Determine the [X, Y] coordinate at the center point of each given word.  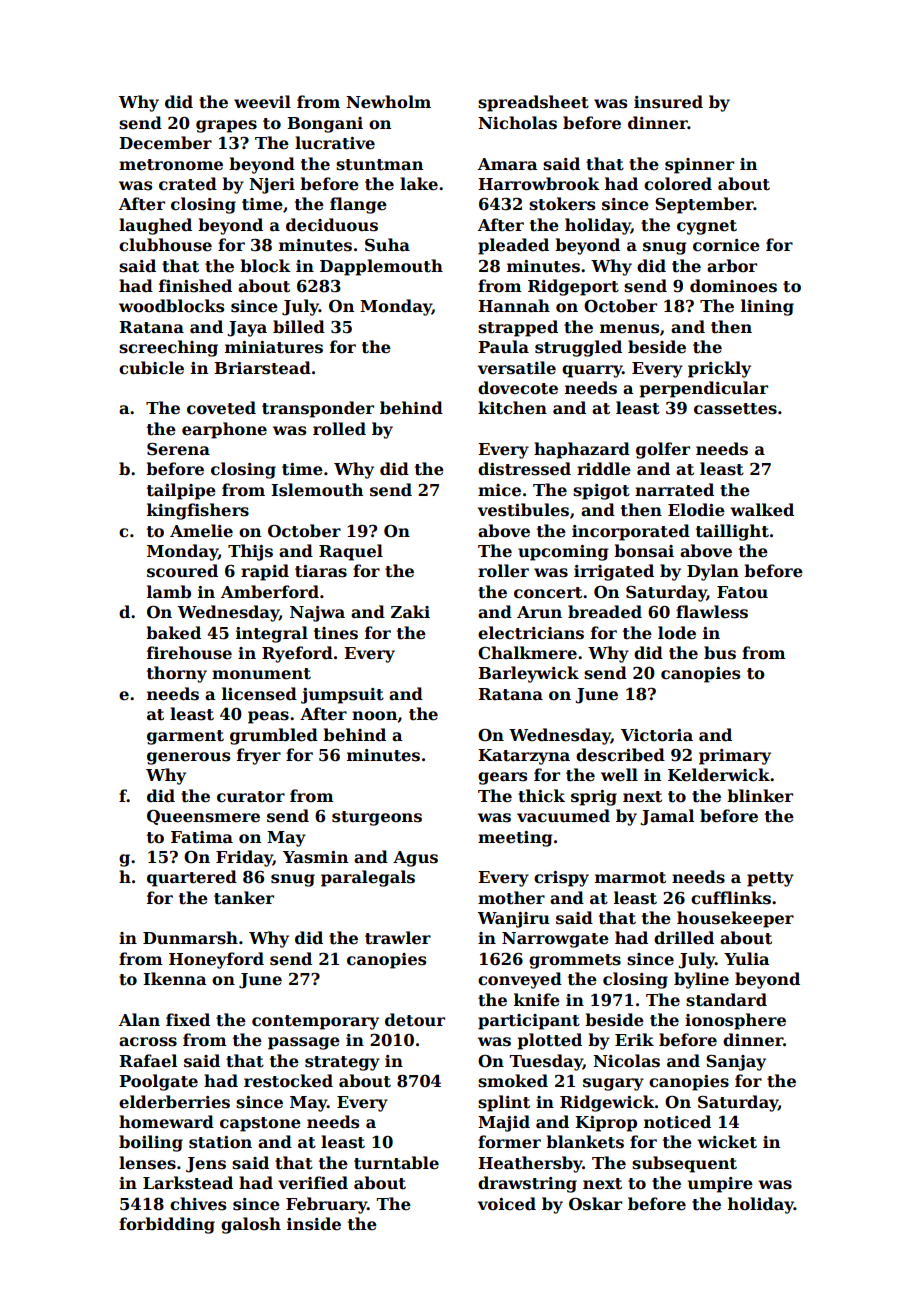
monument [261, 674]
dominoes [733, 286]
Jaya [247, 329]
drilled [684, 938]
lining [767, 307]
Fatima [202, 837]
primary [735, 757]
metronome [171, 165]
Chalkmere [527, 653]
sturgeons [377, 818]
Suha [387, 244]
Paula [503, 346]
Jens [206, 1165]
